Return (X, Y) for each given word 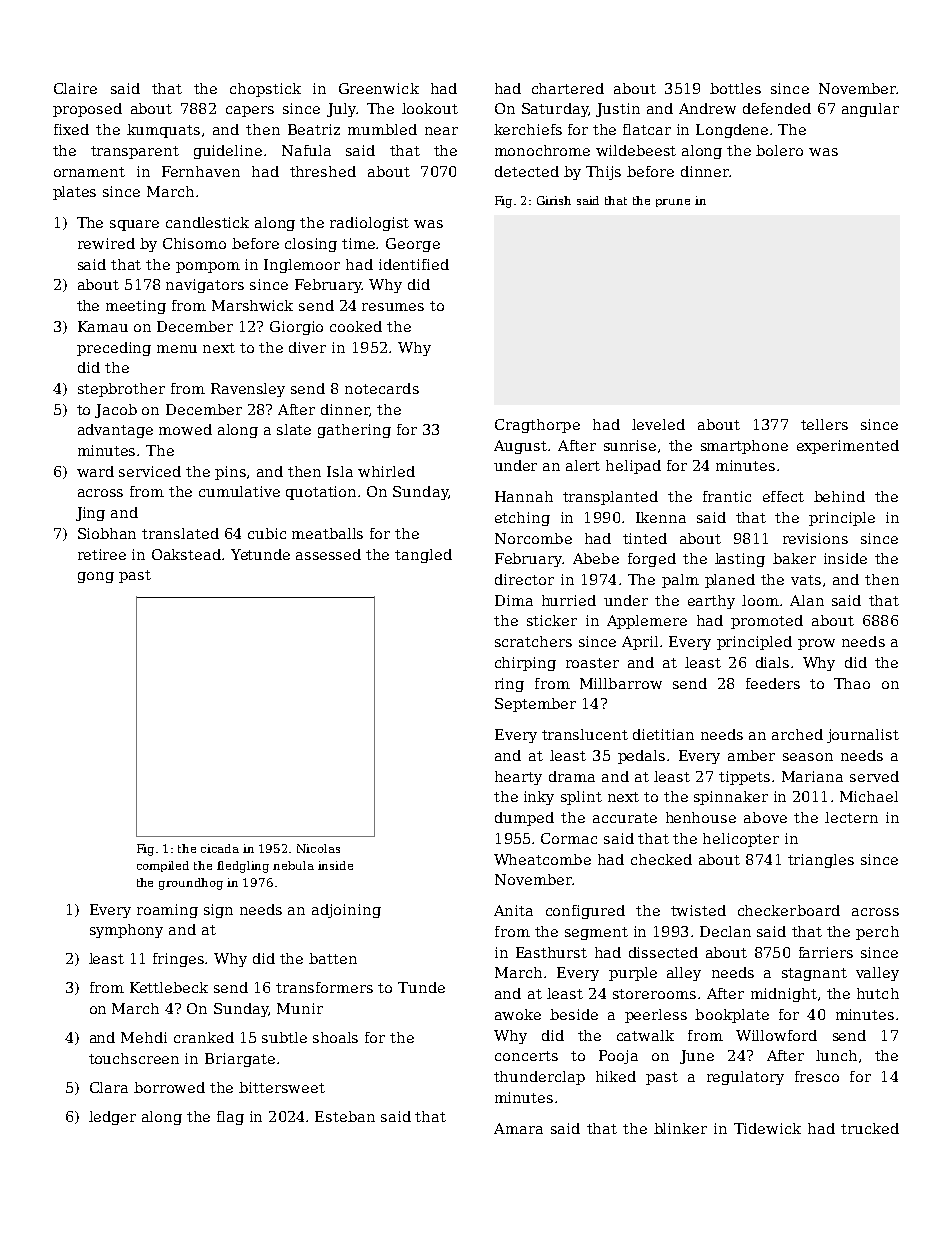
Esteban (345, 1116)
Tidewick (767, 1128)
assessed (328, 554)
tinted (645, 538)
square (134, 225)
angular (870, 110)
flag (230, 1118)
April (640, 643)
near (441, 131)
